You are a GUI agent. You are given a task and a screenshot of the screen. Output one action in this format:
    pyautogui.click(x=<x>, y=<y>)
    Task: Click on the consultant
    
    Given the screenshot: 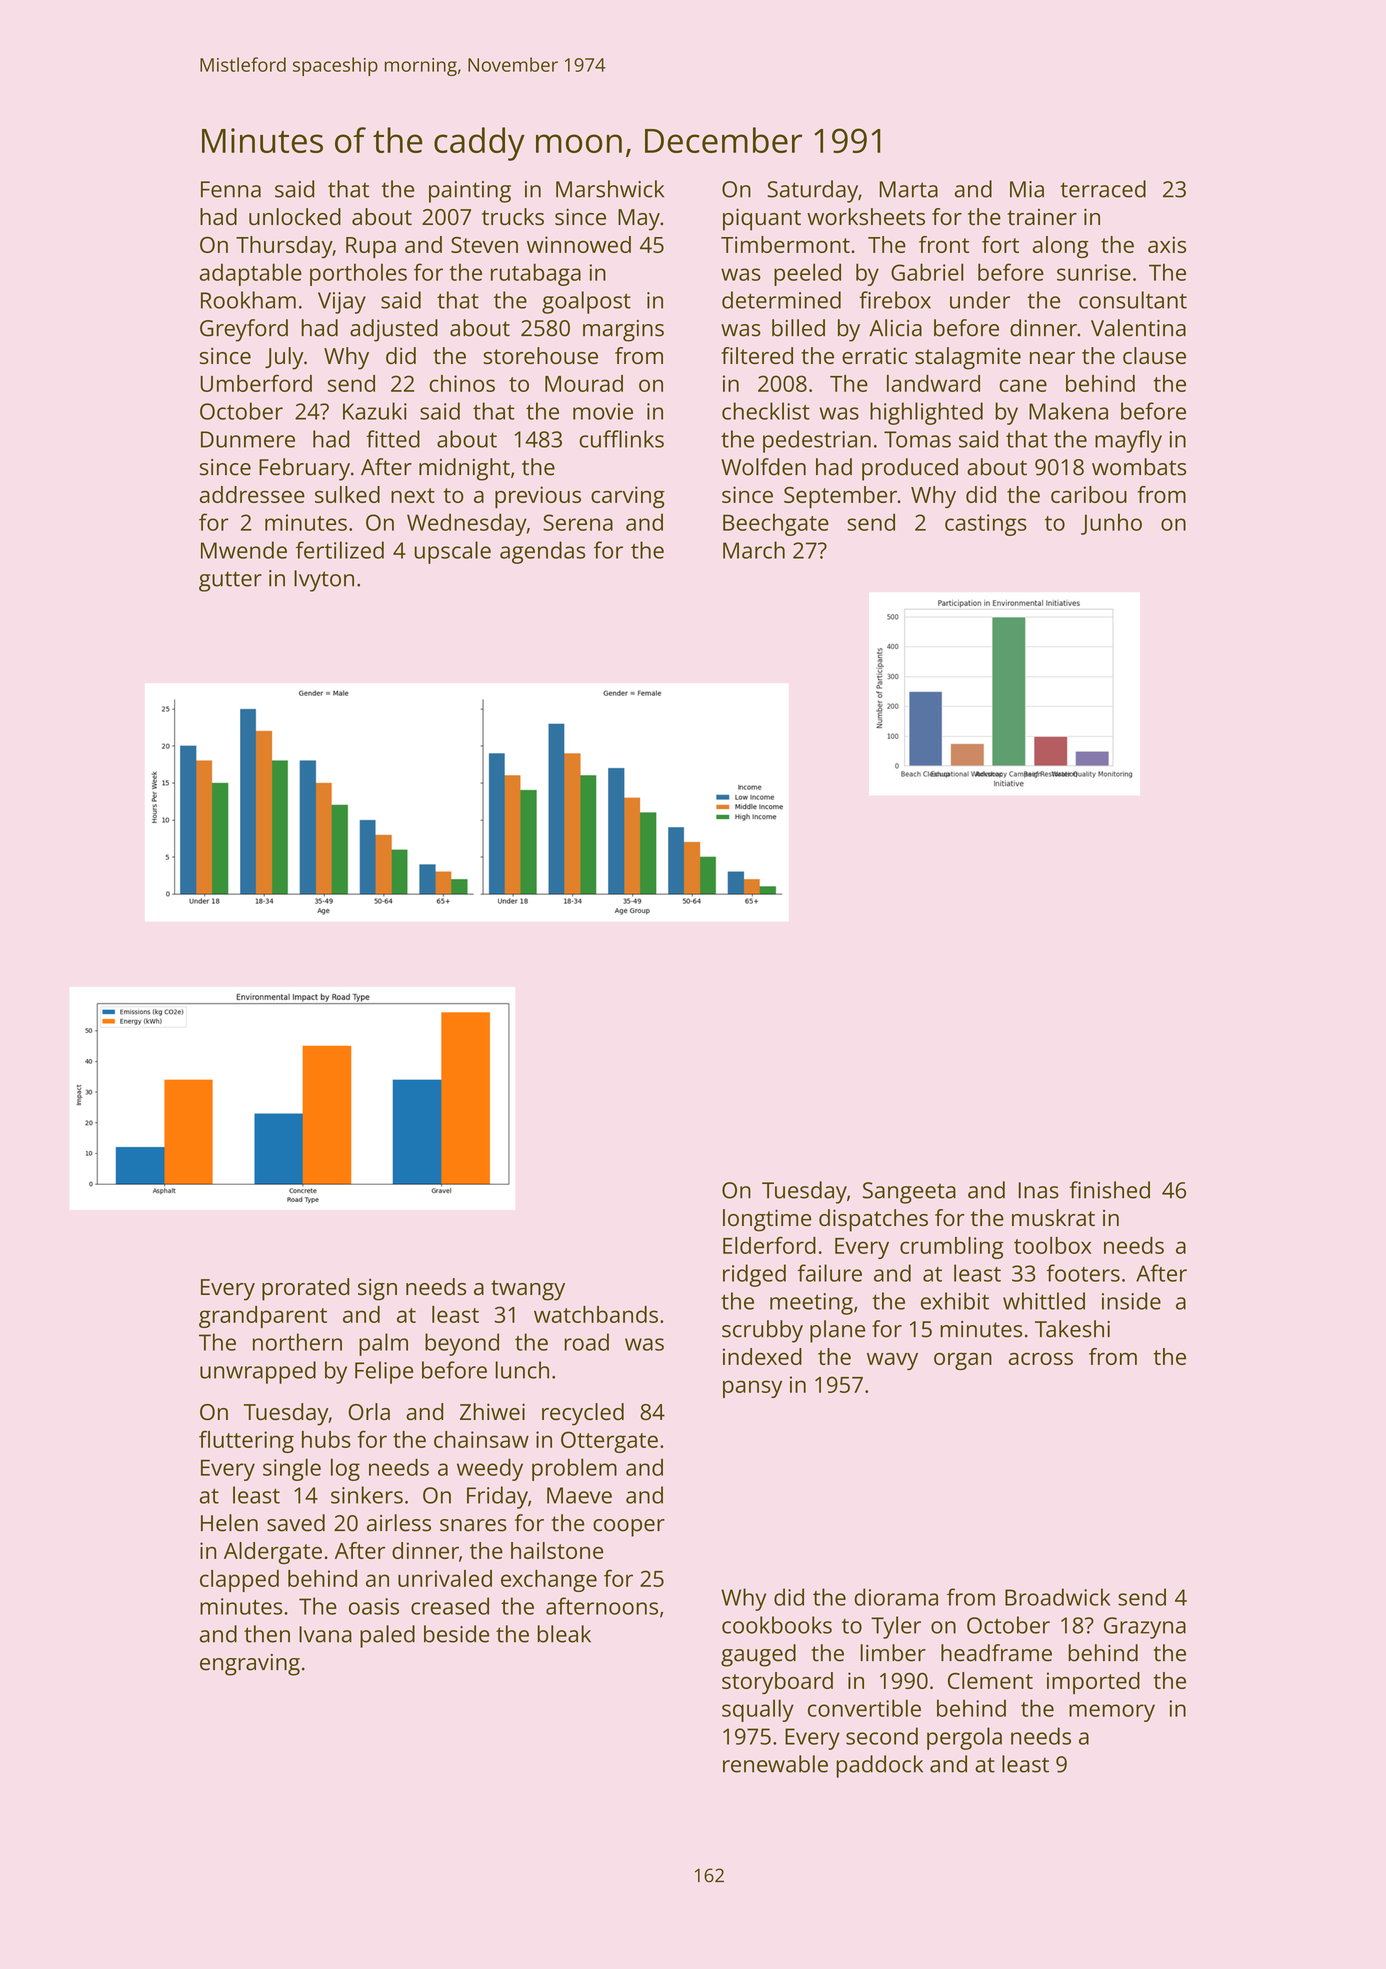 What is the action you would take?
    pyautogui.click(x=1133, y=300)
